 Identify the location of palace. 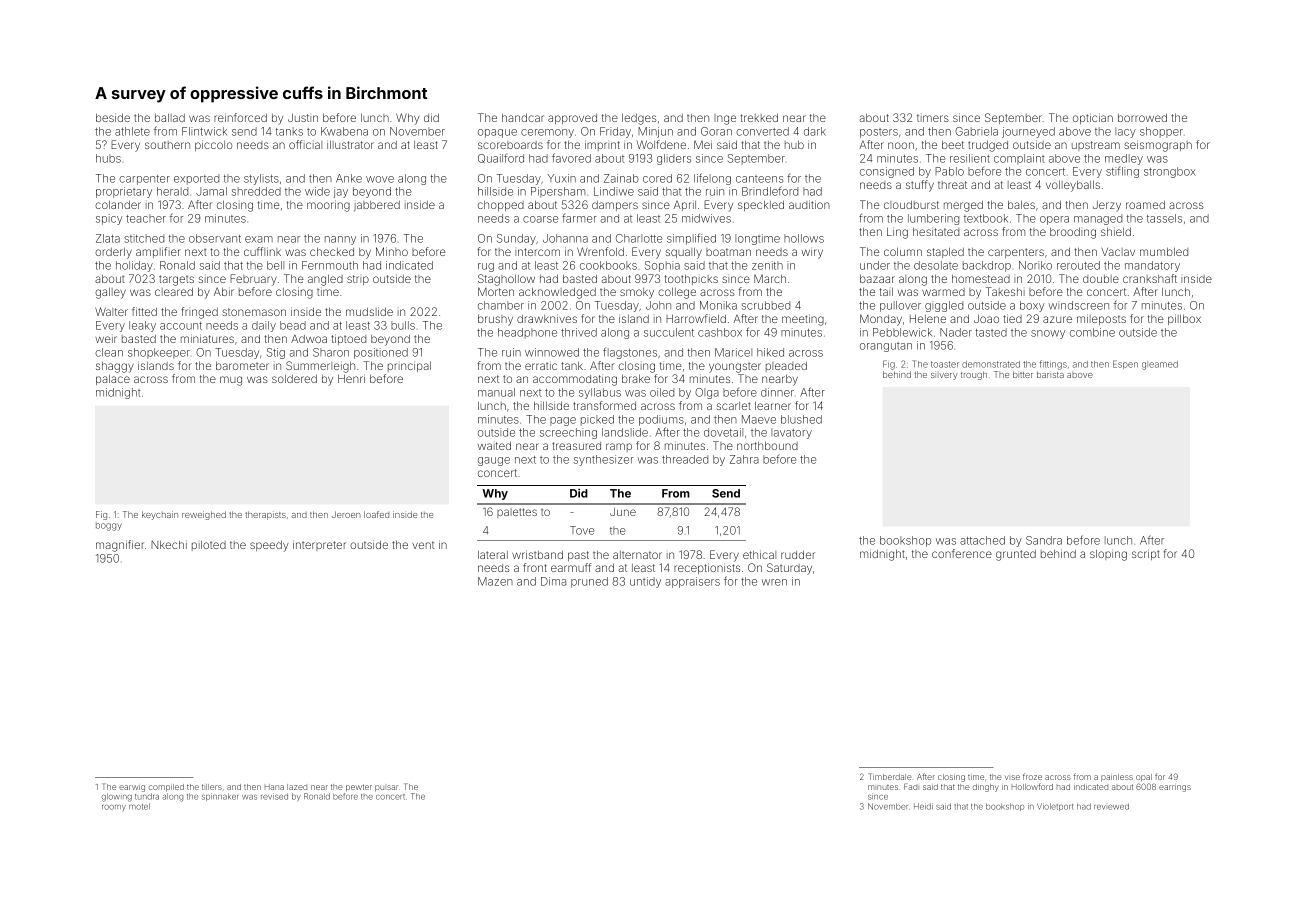
(113, 380).
